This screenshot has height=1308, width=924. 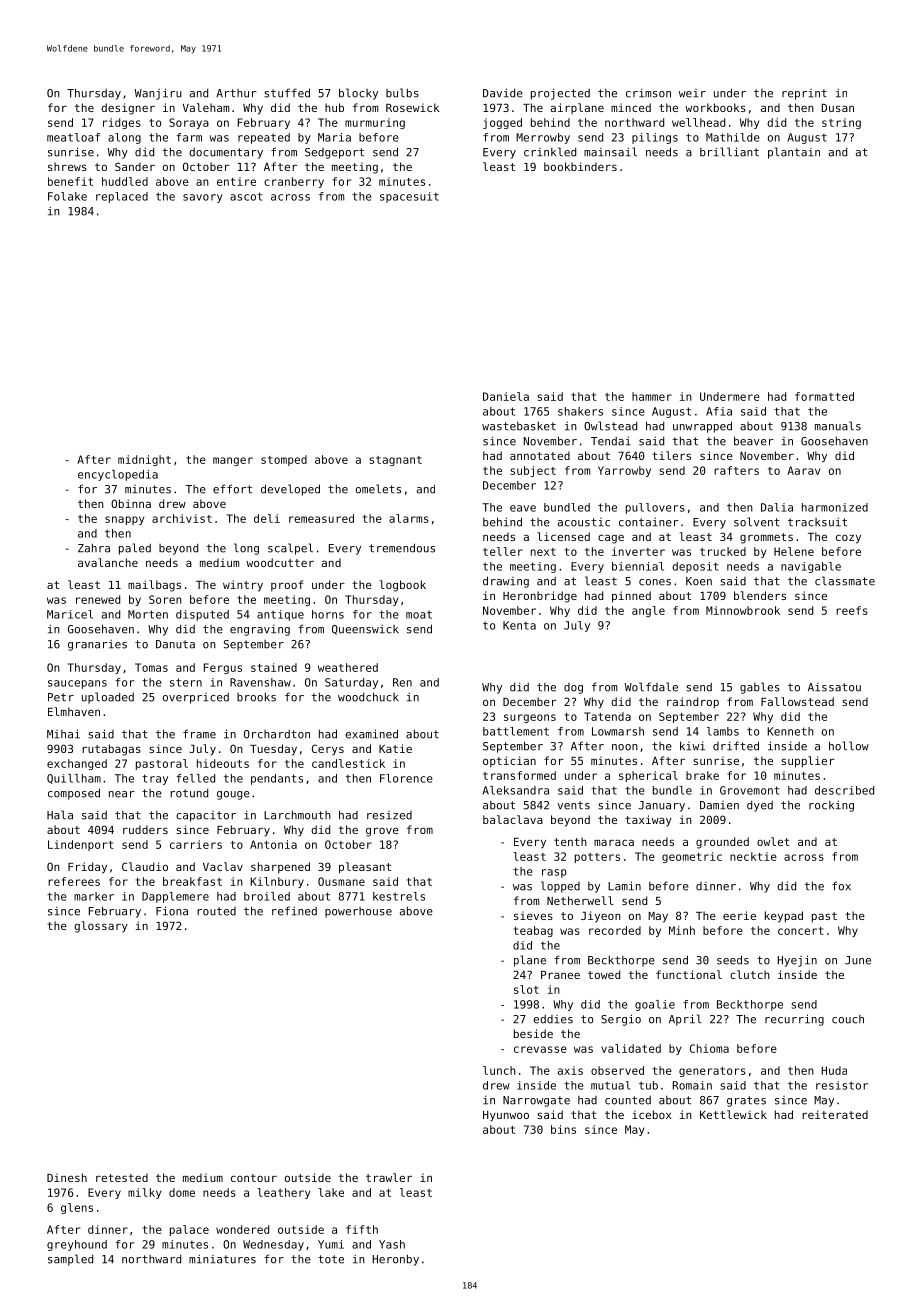 I want to click on teller, so click(x=503, y=551).
